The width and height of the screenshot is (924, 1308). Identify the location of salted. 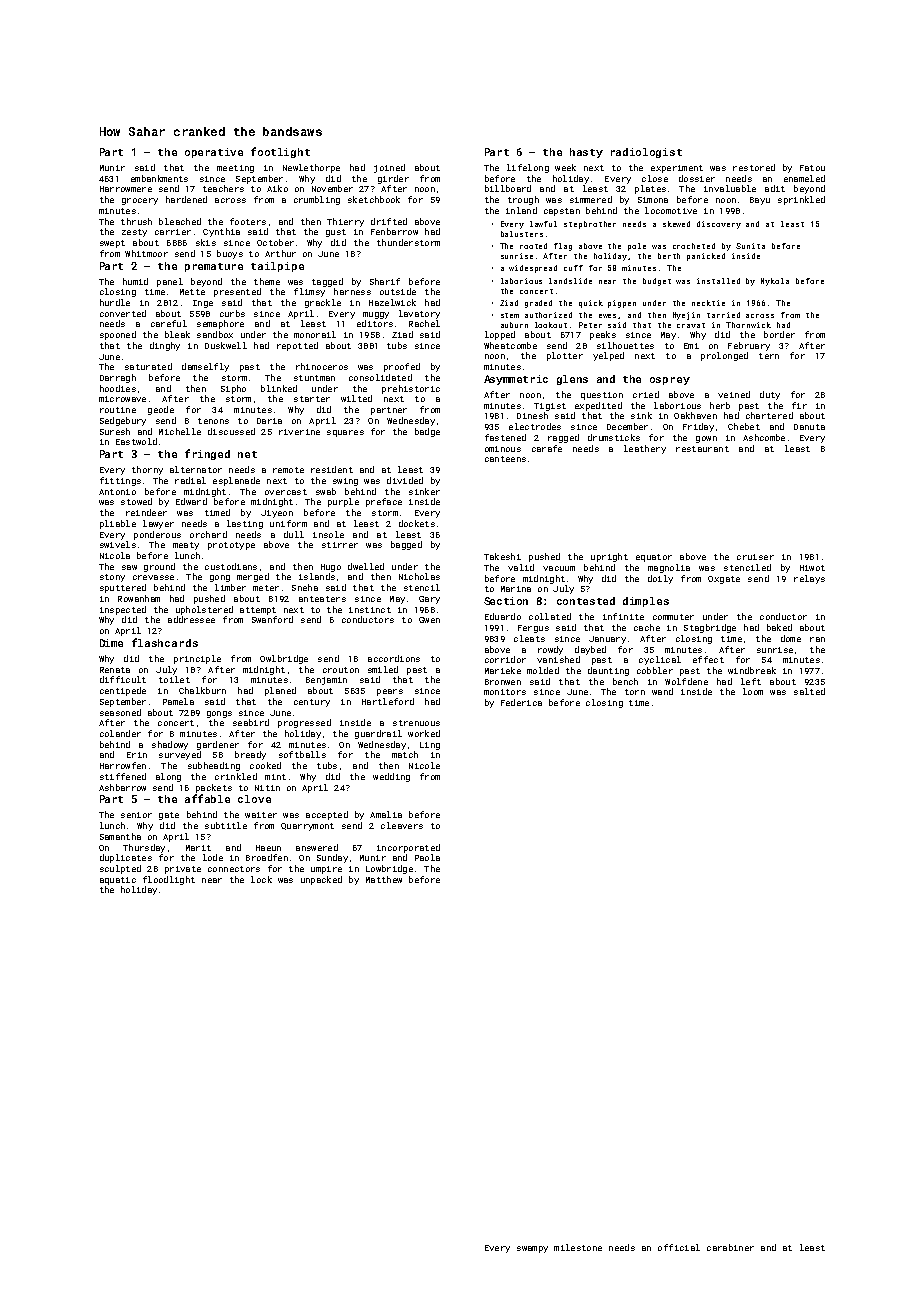
(809, 691).
